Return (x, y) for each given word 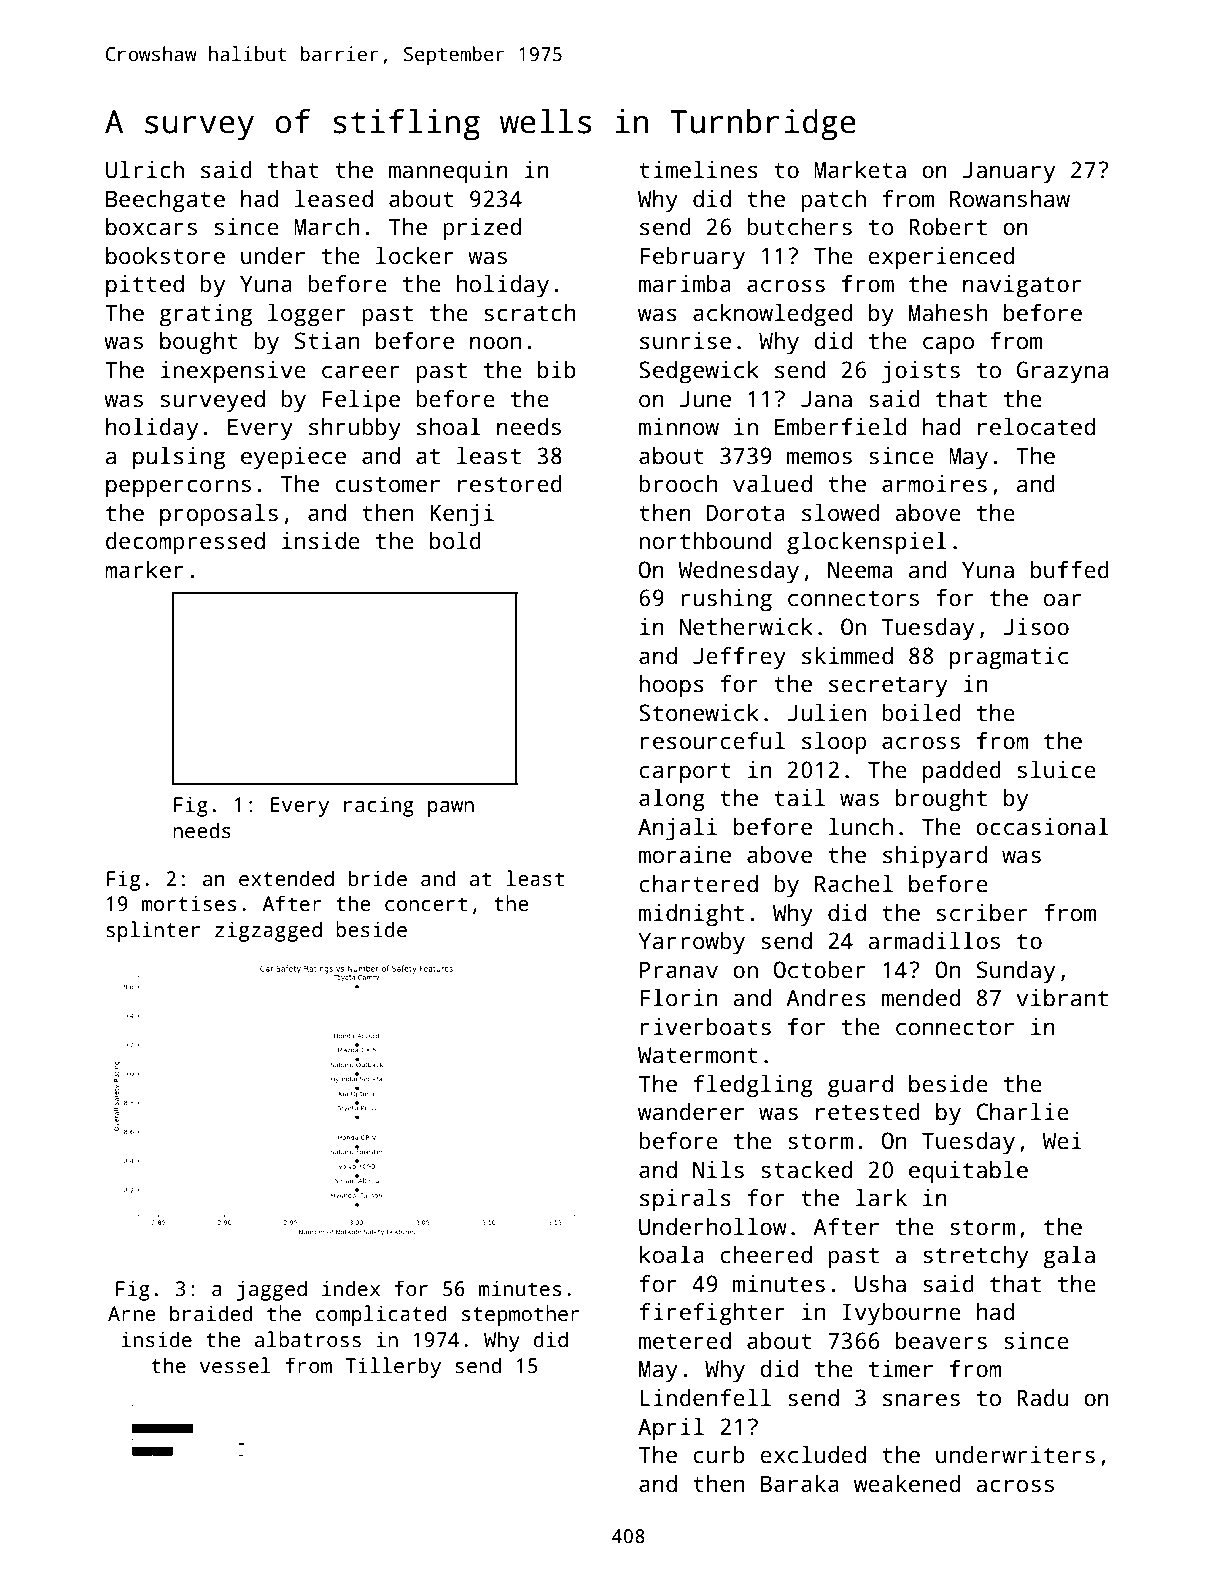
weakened (907, 1484)
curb (719, 1455)
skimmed (847, 656)
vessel (235, 1365)
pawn (451, 809)
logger (307, 315)
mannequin (448, 172)
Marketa (860, 170)
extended (286, 878)
